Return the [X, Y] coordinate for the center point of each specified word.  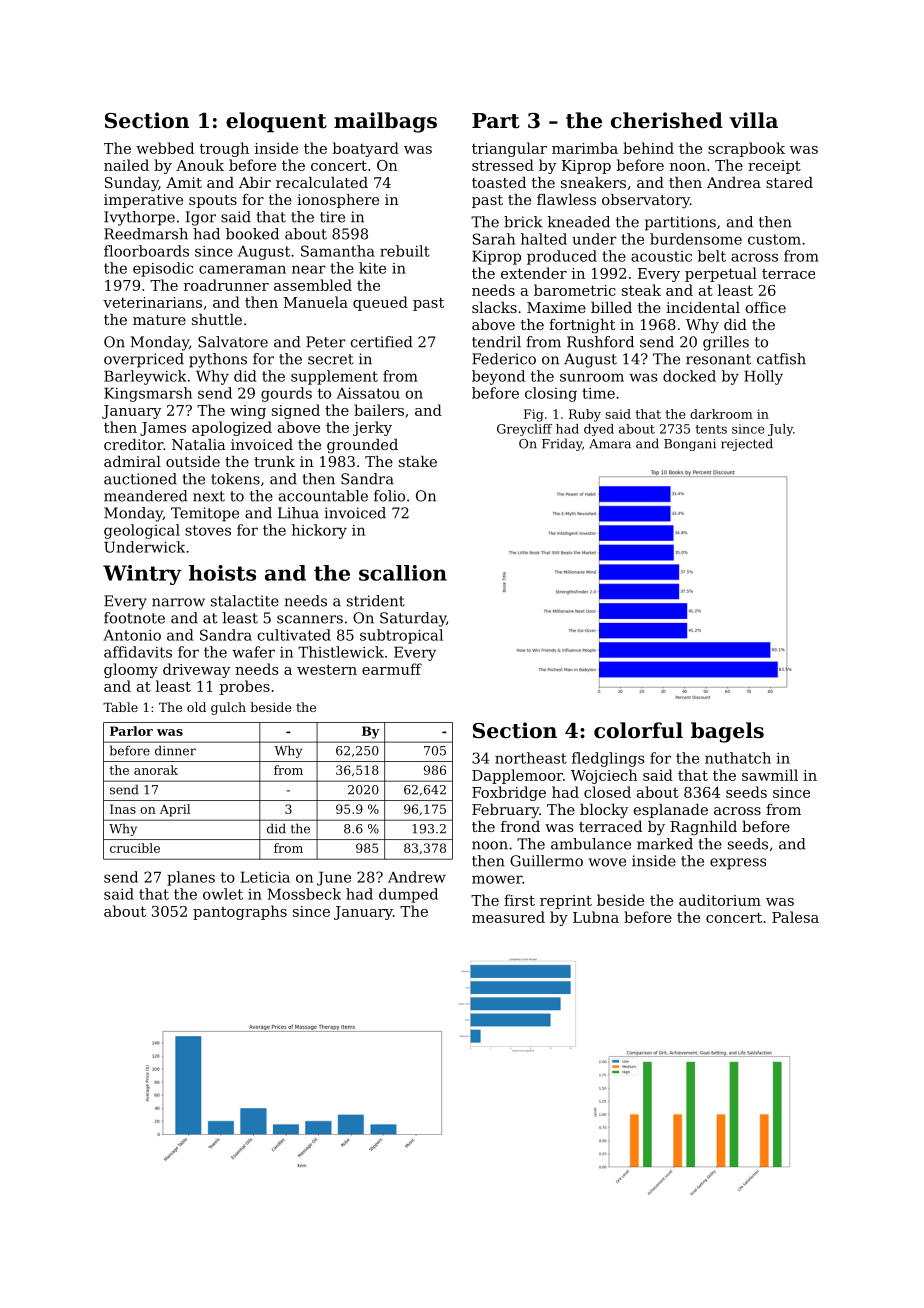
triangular [509, 149]
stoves [208, 530]
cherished [667, 120]
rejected [747, 444]
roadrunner [226, 285]
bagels [727, 732]
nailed [126, 165]
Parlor [131, 731]
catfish [781, 359]
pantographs [240, 912]
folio [389, 496]
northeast [531, 758]
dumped [408, 895]
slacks [494, 307]
